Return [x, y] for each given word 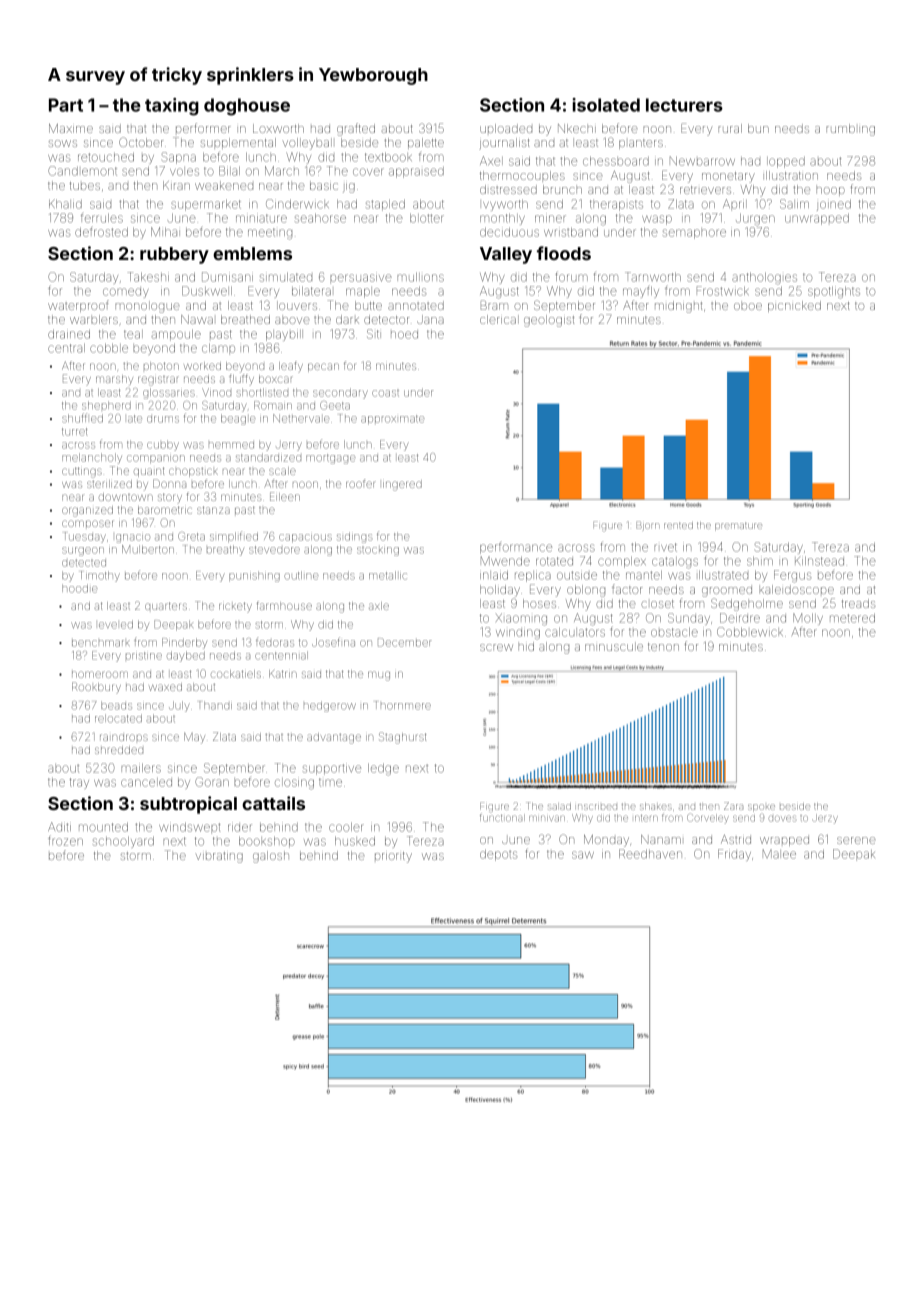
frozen [65, 841]
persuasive [361, 277]
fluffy [241, 379]
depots [498, 855]
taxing [172, 107]
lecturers [684, 105]
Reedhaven [650, 854]
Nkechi [577, 128]
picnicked [794, 306]
